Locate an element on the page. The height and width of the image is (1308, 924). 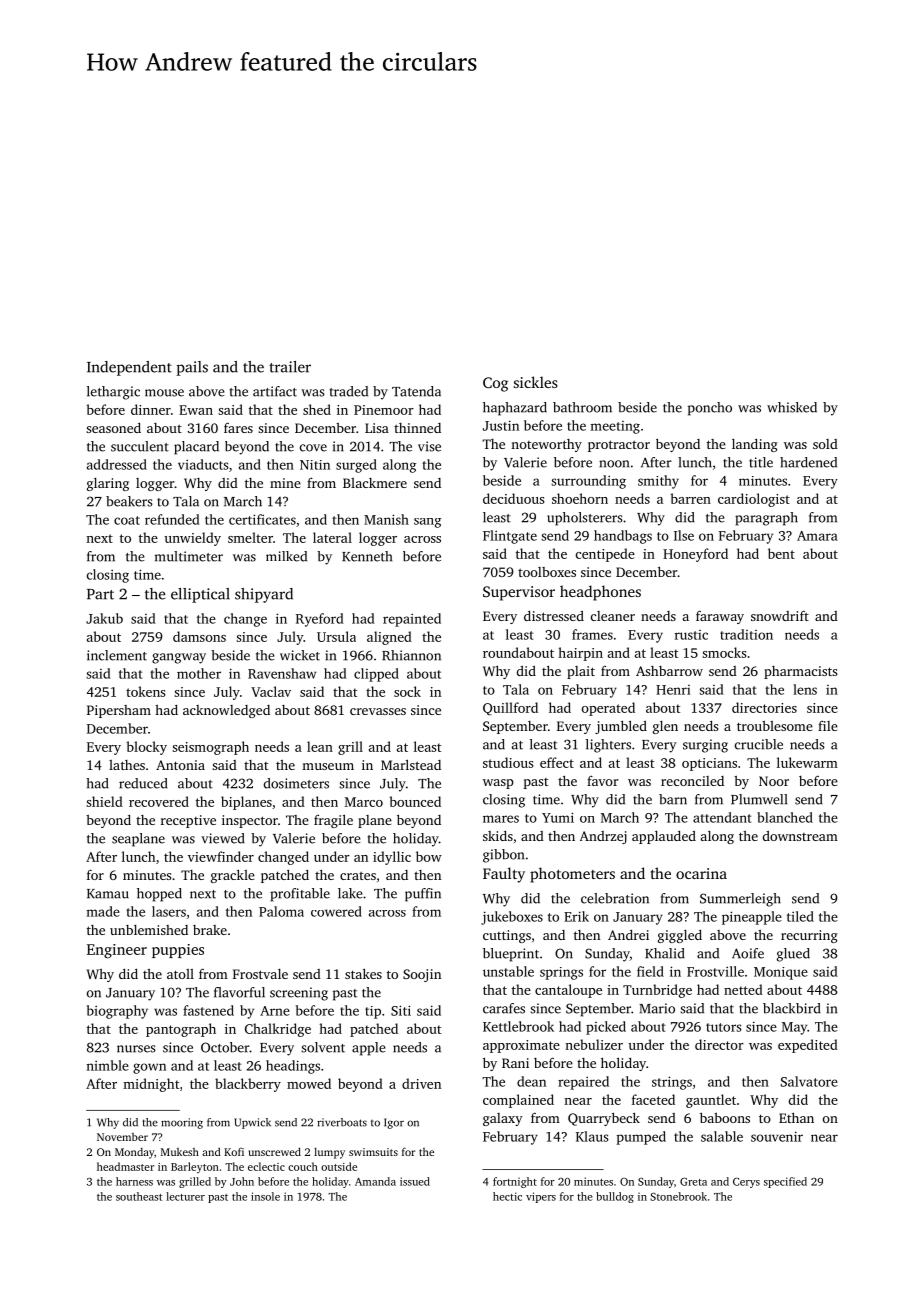
viewed is located at coordinates (223, 838).
